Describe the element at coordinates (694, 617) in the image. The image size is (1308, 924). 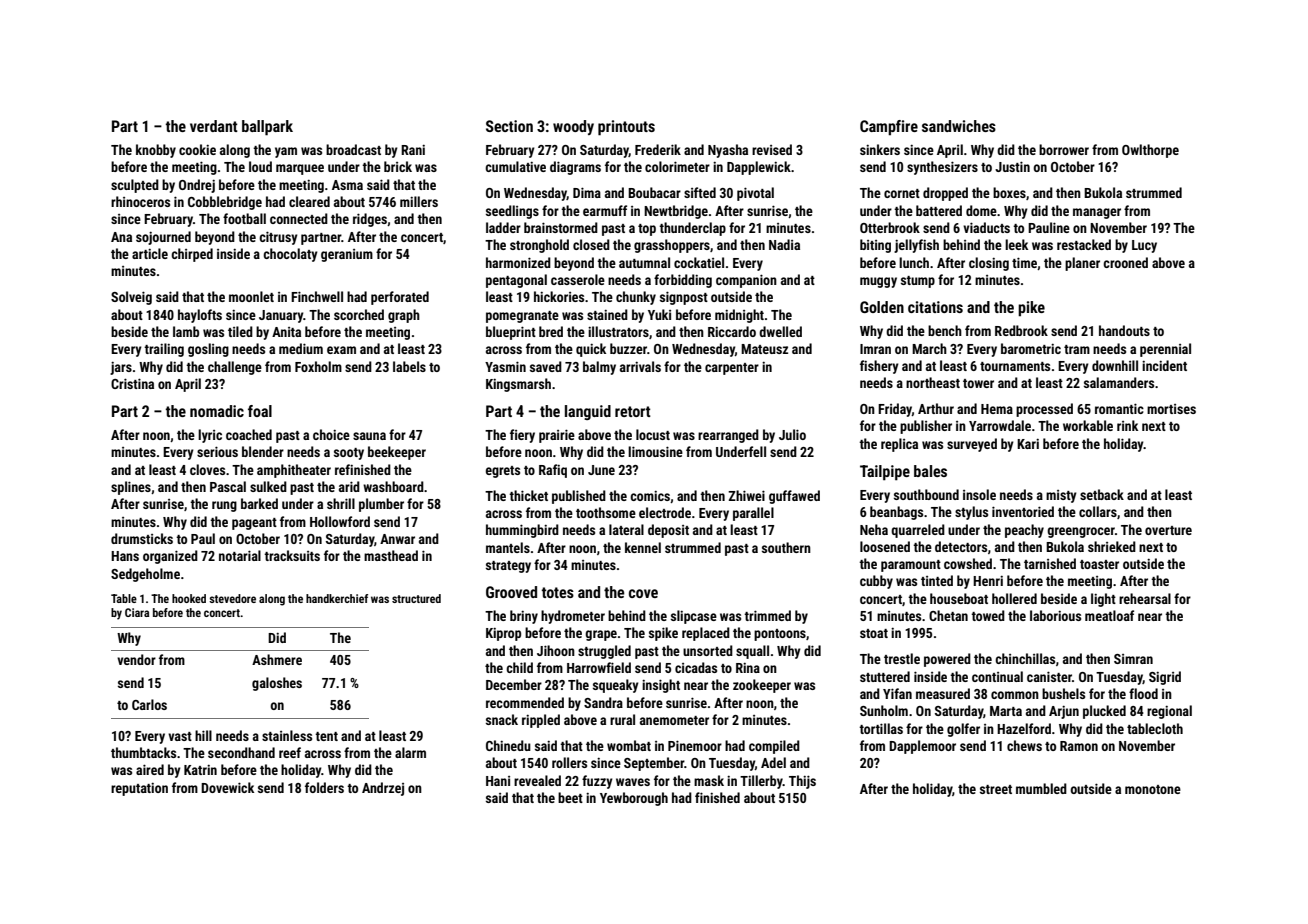
I see `slipcase` at that location.
